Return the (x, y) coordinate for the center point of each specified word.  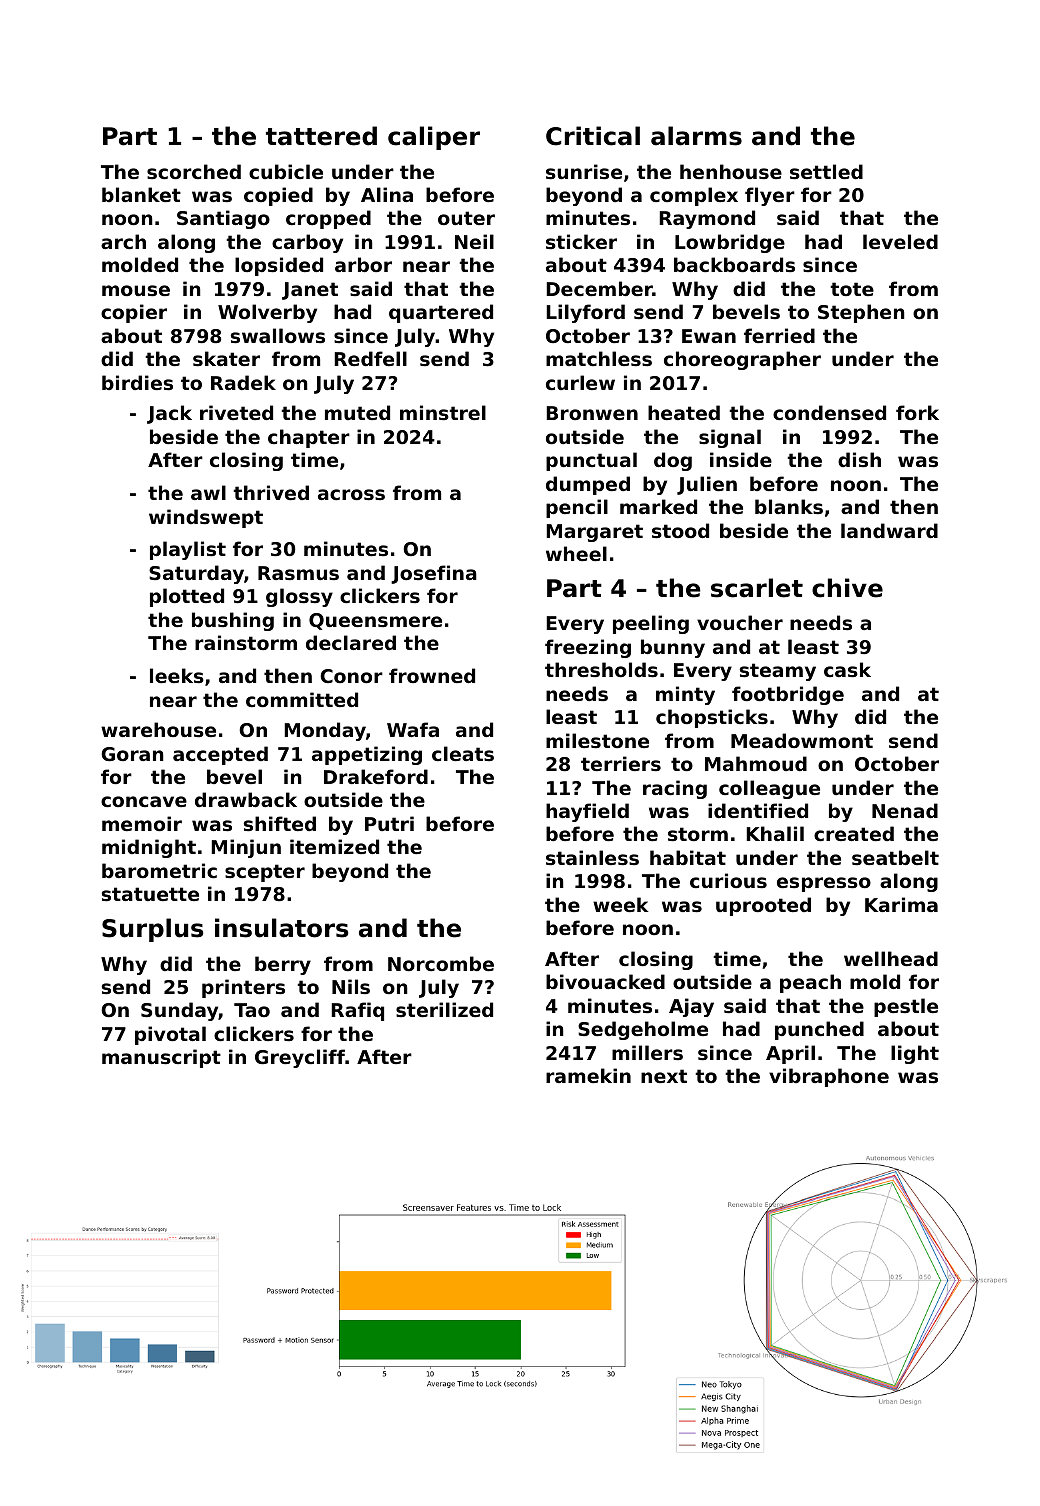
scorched (194, 171)
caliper (434, 138)
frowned (432, 675)
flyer (770, 196)
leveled (900, 241)
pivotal (170, 1035)
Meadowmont (802, 740)
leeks (177, 676)
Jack (169, 414)
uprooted (763, 906)
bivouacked (605, 981)
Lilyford (585, 313)
